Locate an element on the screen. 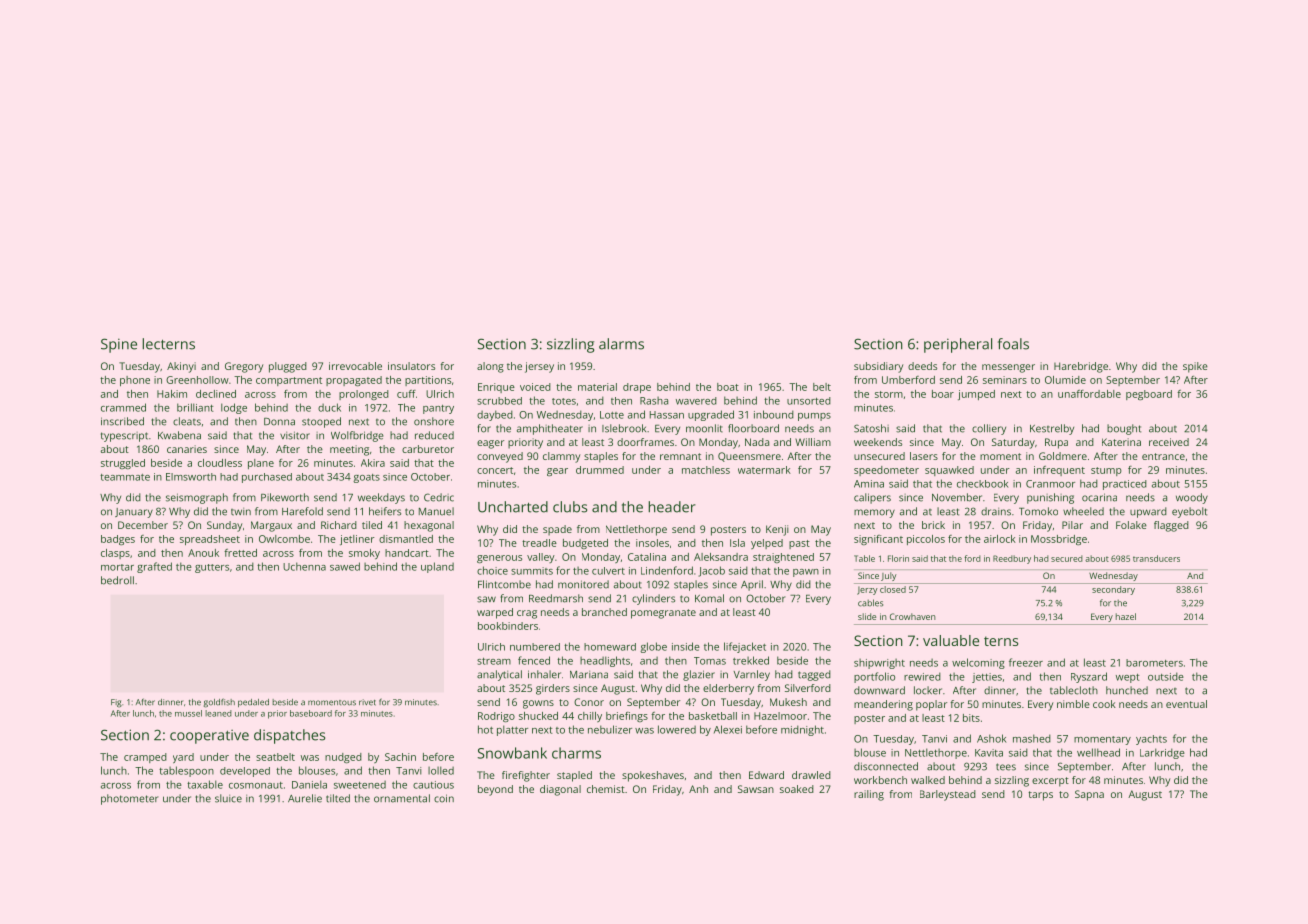  January is located at coordinates (134, 513).
